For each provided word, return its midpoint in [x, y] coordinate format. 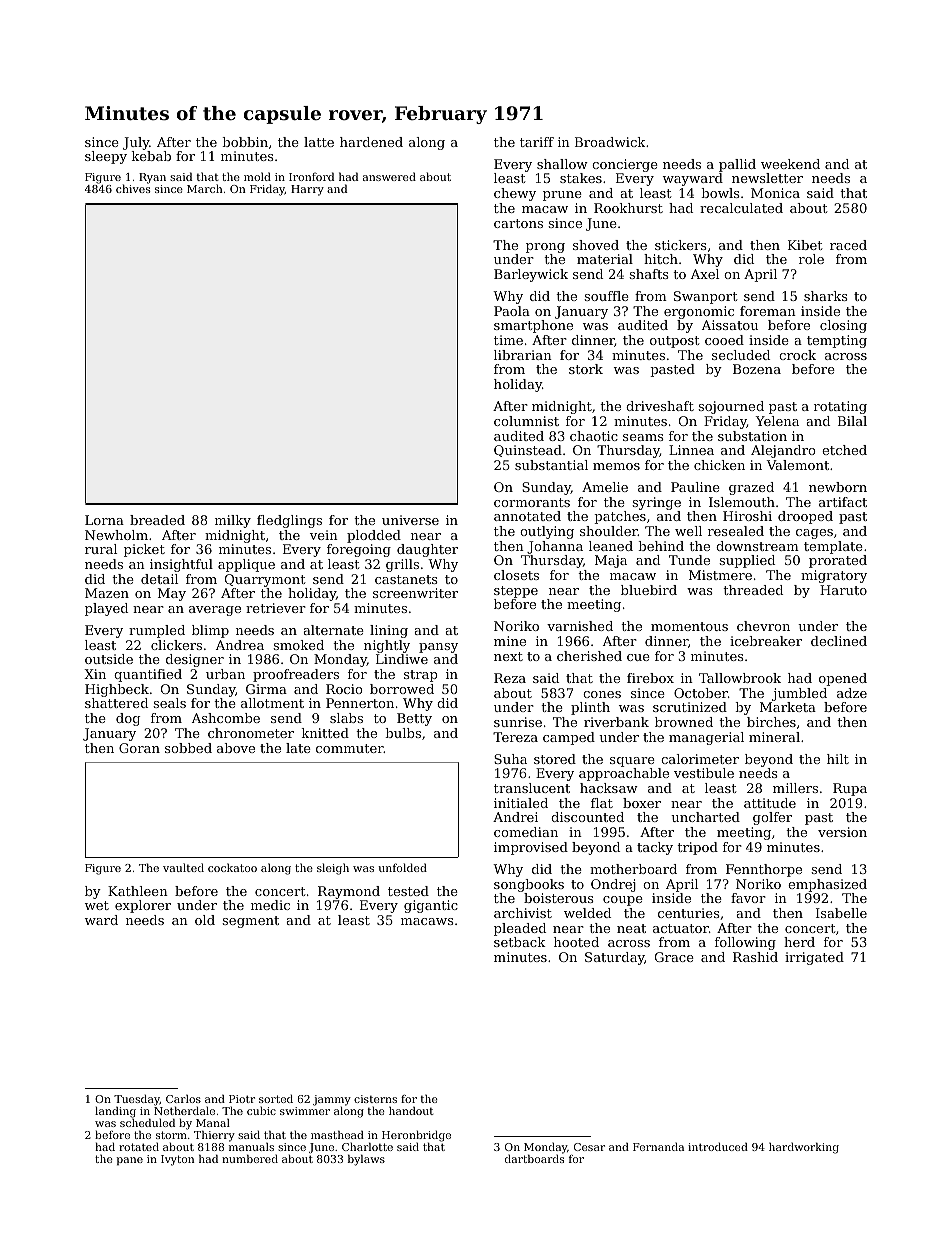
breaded [157, 520]
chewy [515, 194]
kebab [151, 156]
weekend [790, 164]
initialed [521, 803]
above [236, 748]
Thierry [214, 1136]
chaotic [594, 436]
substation [752, 436]
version [842, 832]
